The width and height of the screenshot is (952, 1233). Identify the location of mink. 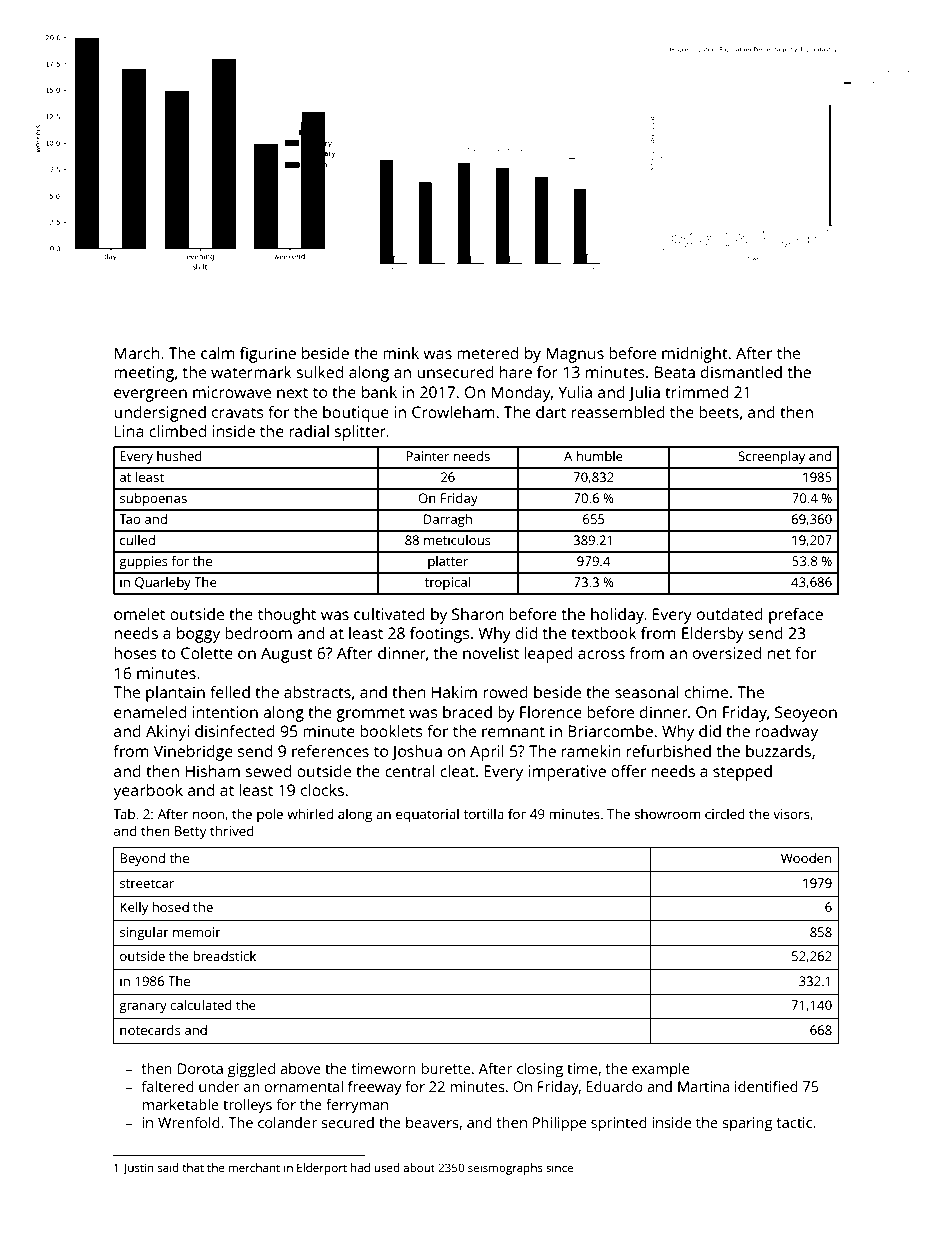
(401, 353).
